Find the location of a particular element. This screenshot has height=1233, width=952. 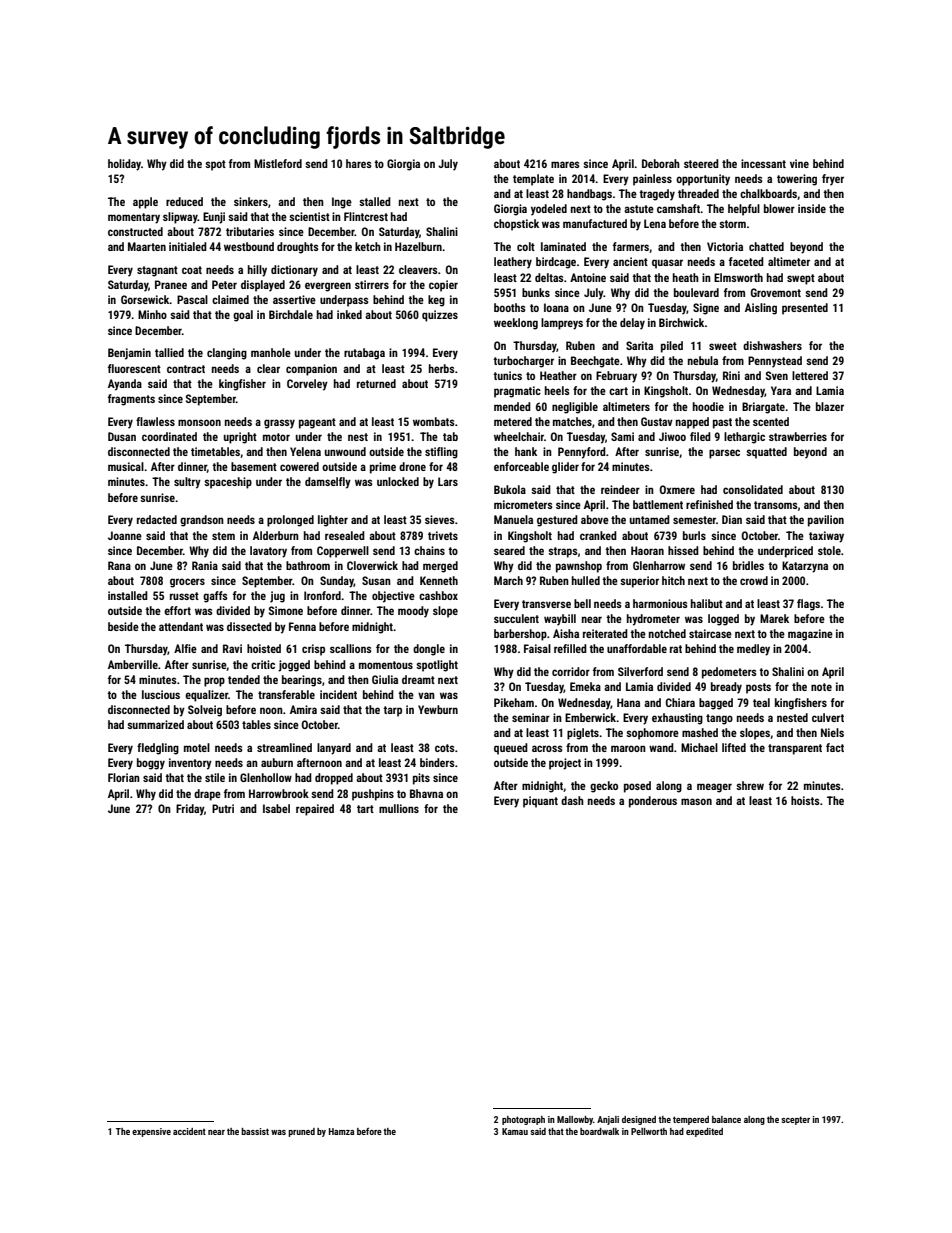

accident is located at coordinates (189, 1131).
